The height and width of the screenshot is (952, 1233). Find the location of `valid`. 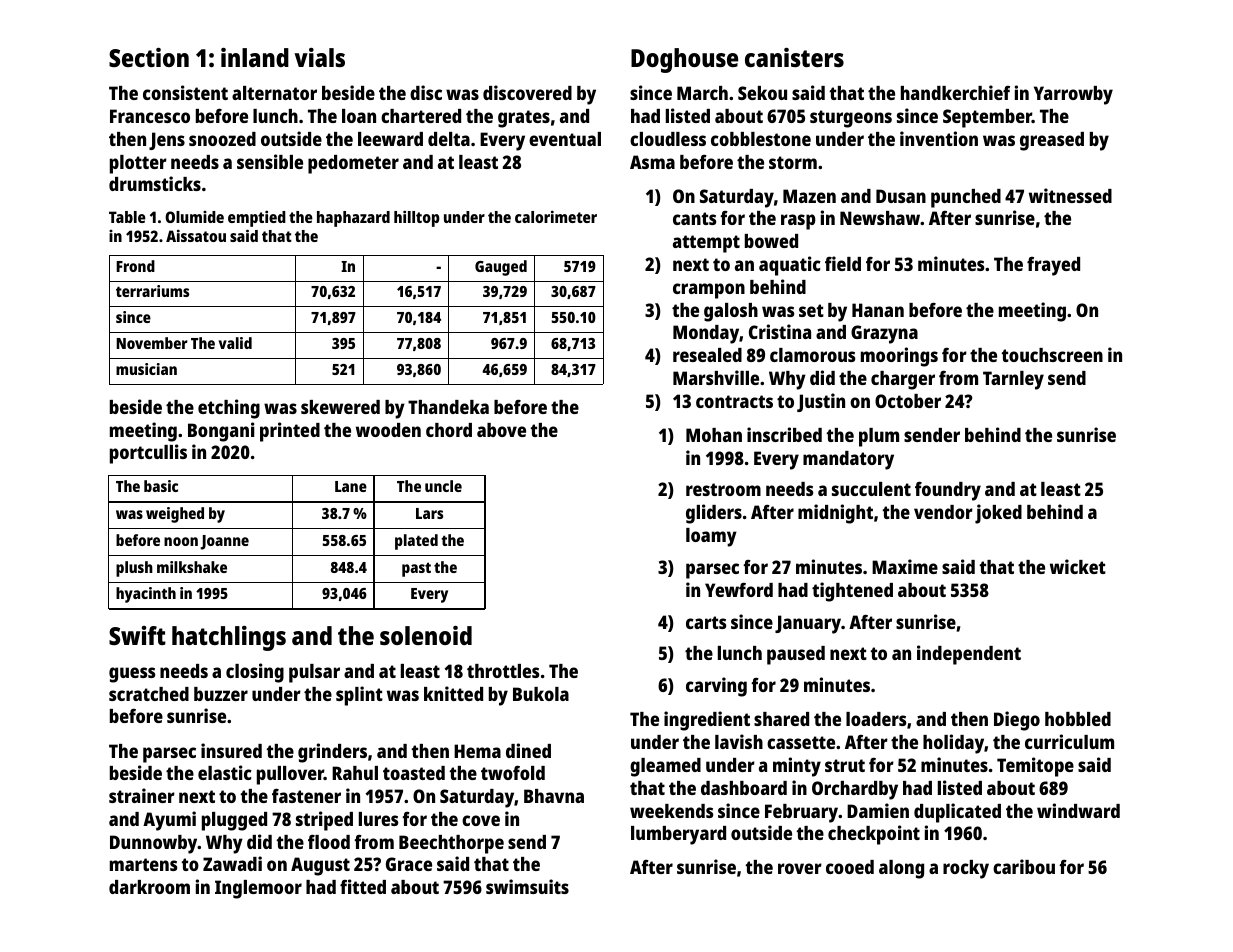

valid is located at coordinates (235, 343).
